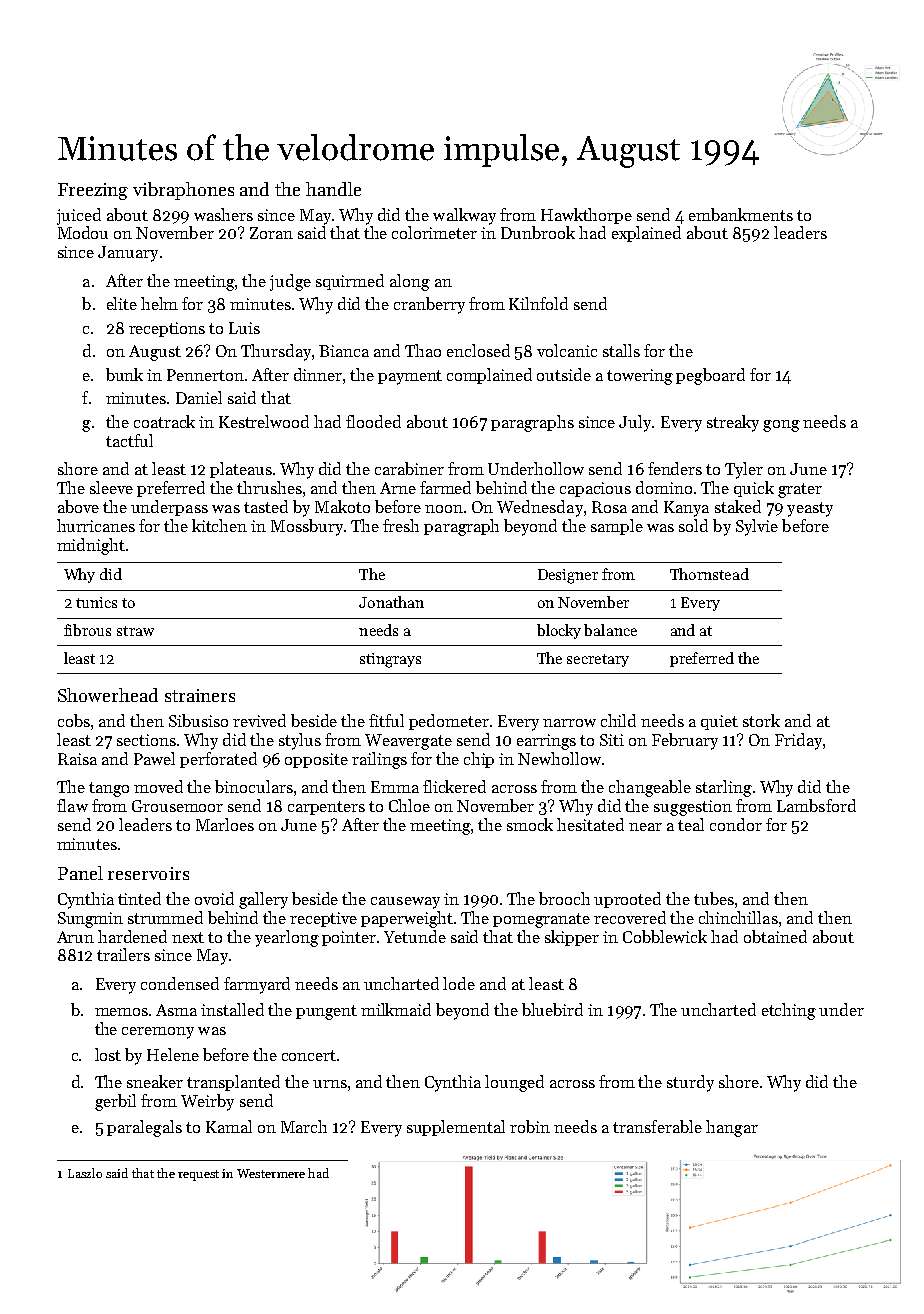 The height and width of the document is (1314, 924). Describe the element at coordinates (139, 898) in the document. I see `tinted` at that location.
